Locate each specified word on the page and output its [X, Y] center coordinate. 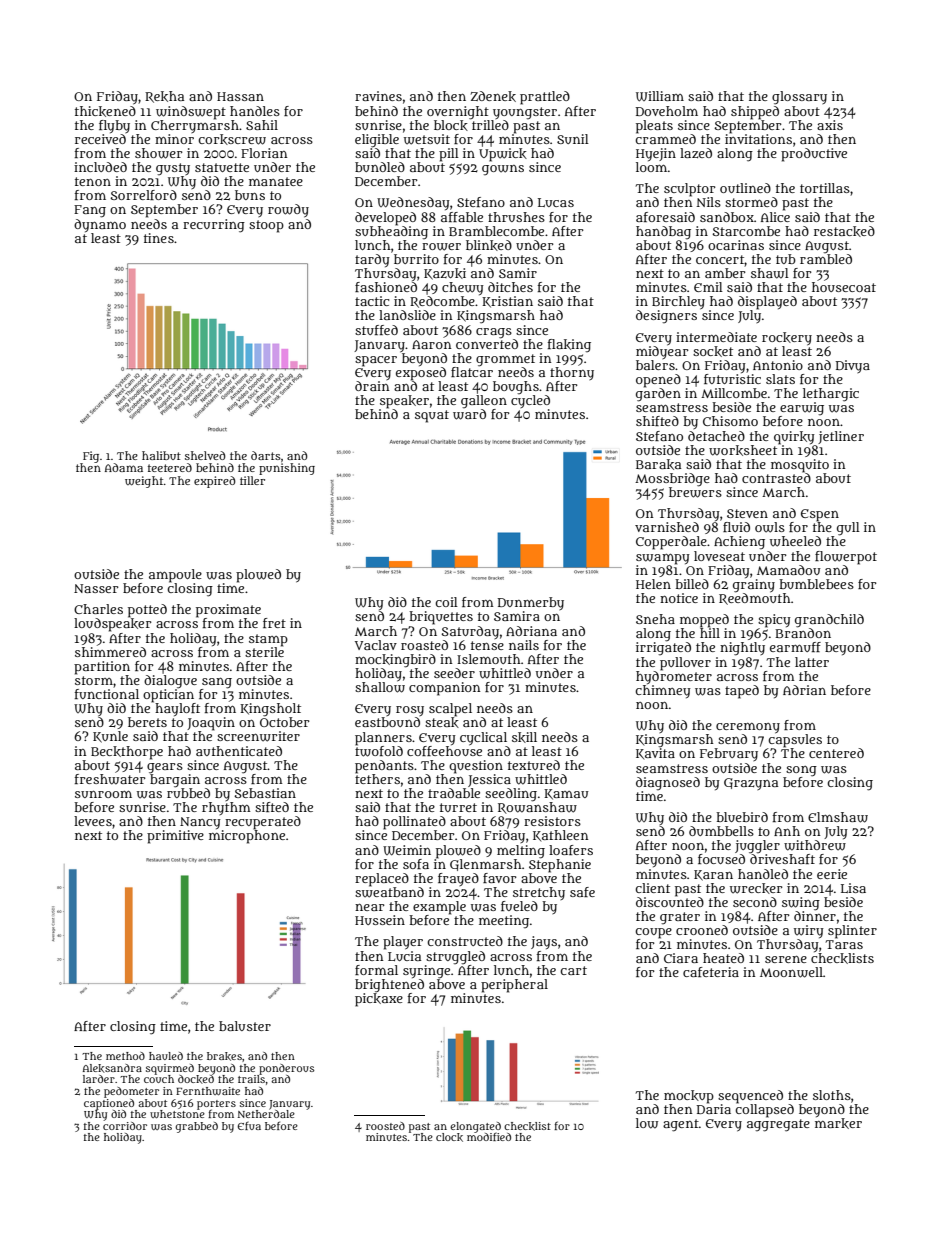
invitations [758, 138]
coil [446, 602]
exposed [421, 373]
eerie [832, 874]
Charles [98, 609]
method [125, 1056]
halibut [161, 455]
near [369, 907]
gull [848, 529]
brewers [695, 492]
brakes [224, 1056]
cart [573, 970]
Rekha [164, 97]
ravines [378, 96]
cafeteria [711, 972]
